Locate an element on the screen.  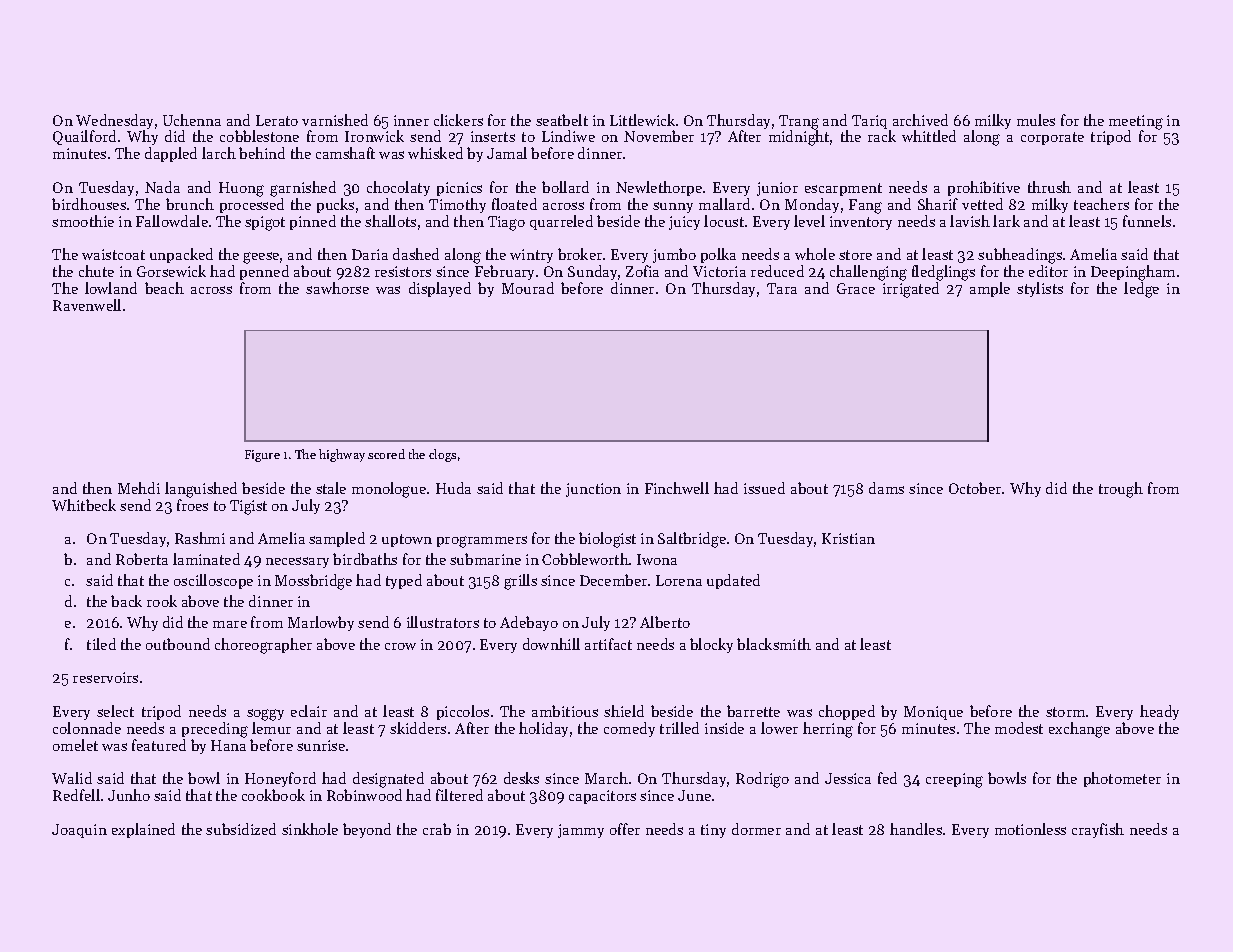
Littlewick is located at coordinates (642, 120).
